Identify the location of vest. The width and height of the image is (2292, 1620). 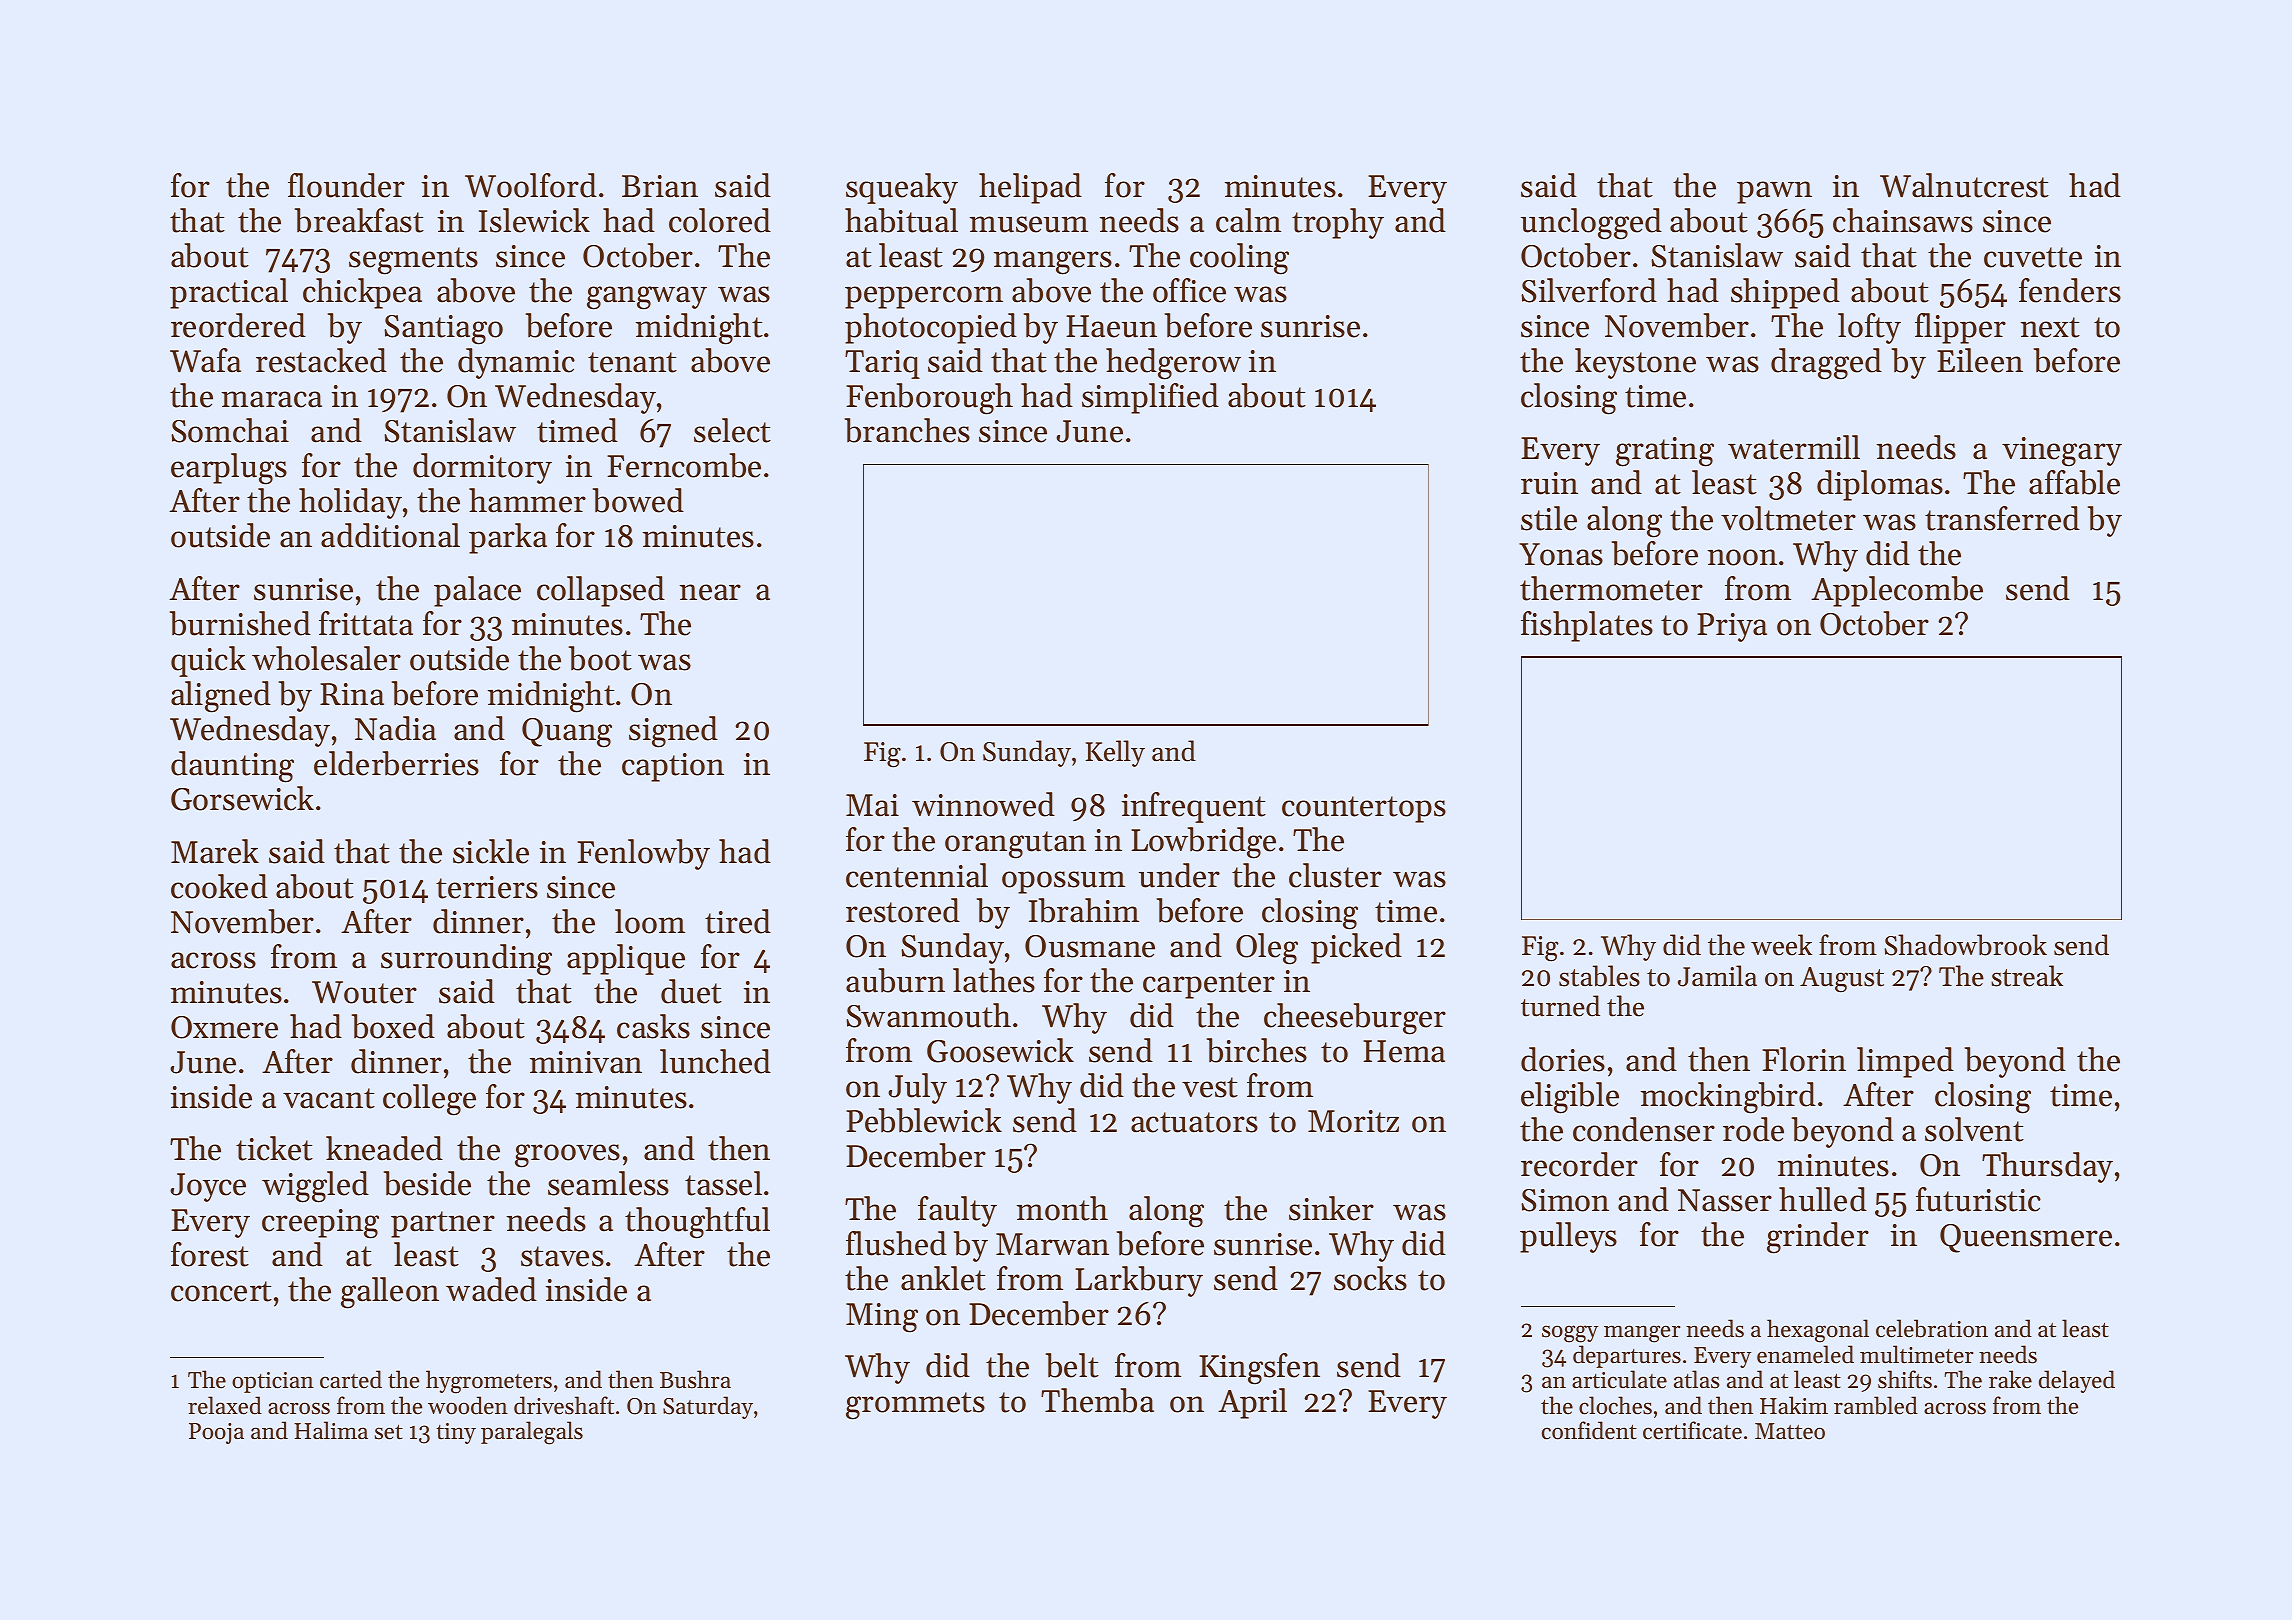
(1210, 1087).
